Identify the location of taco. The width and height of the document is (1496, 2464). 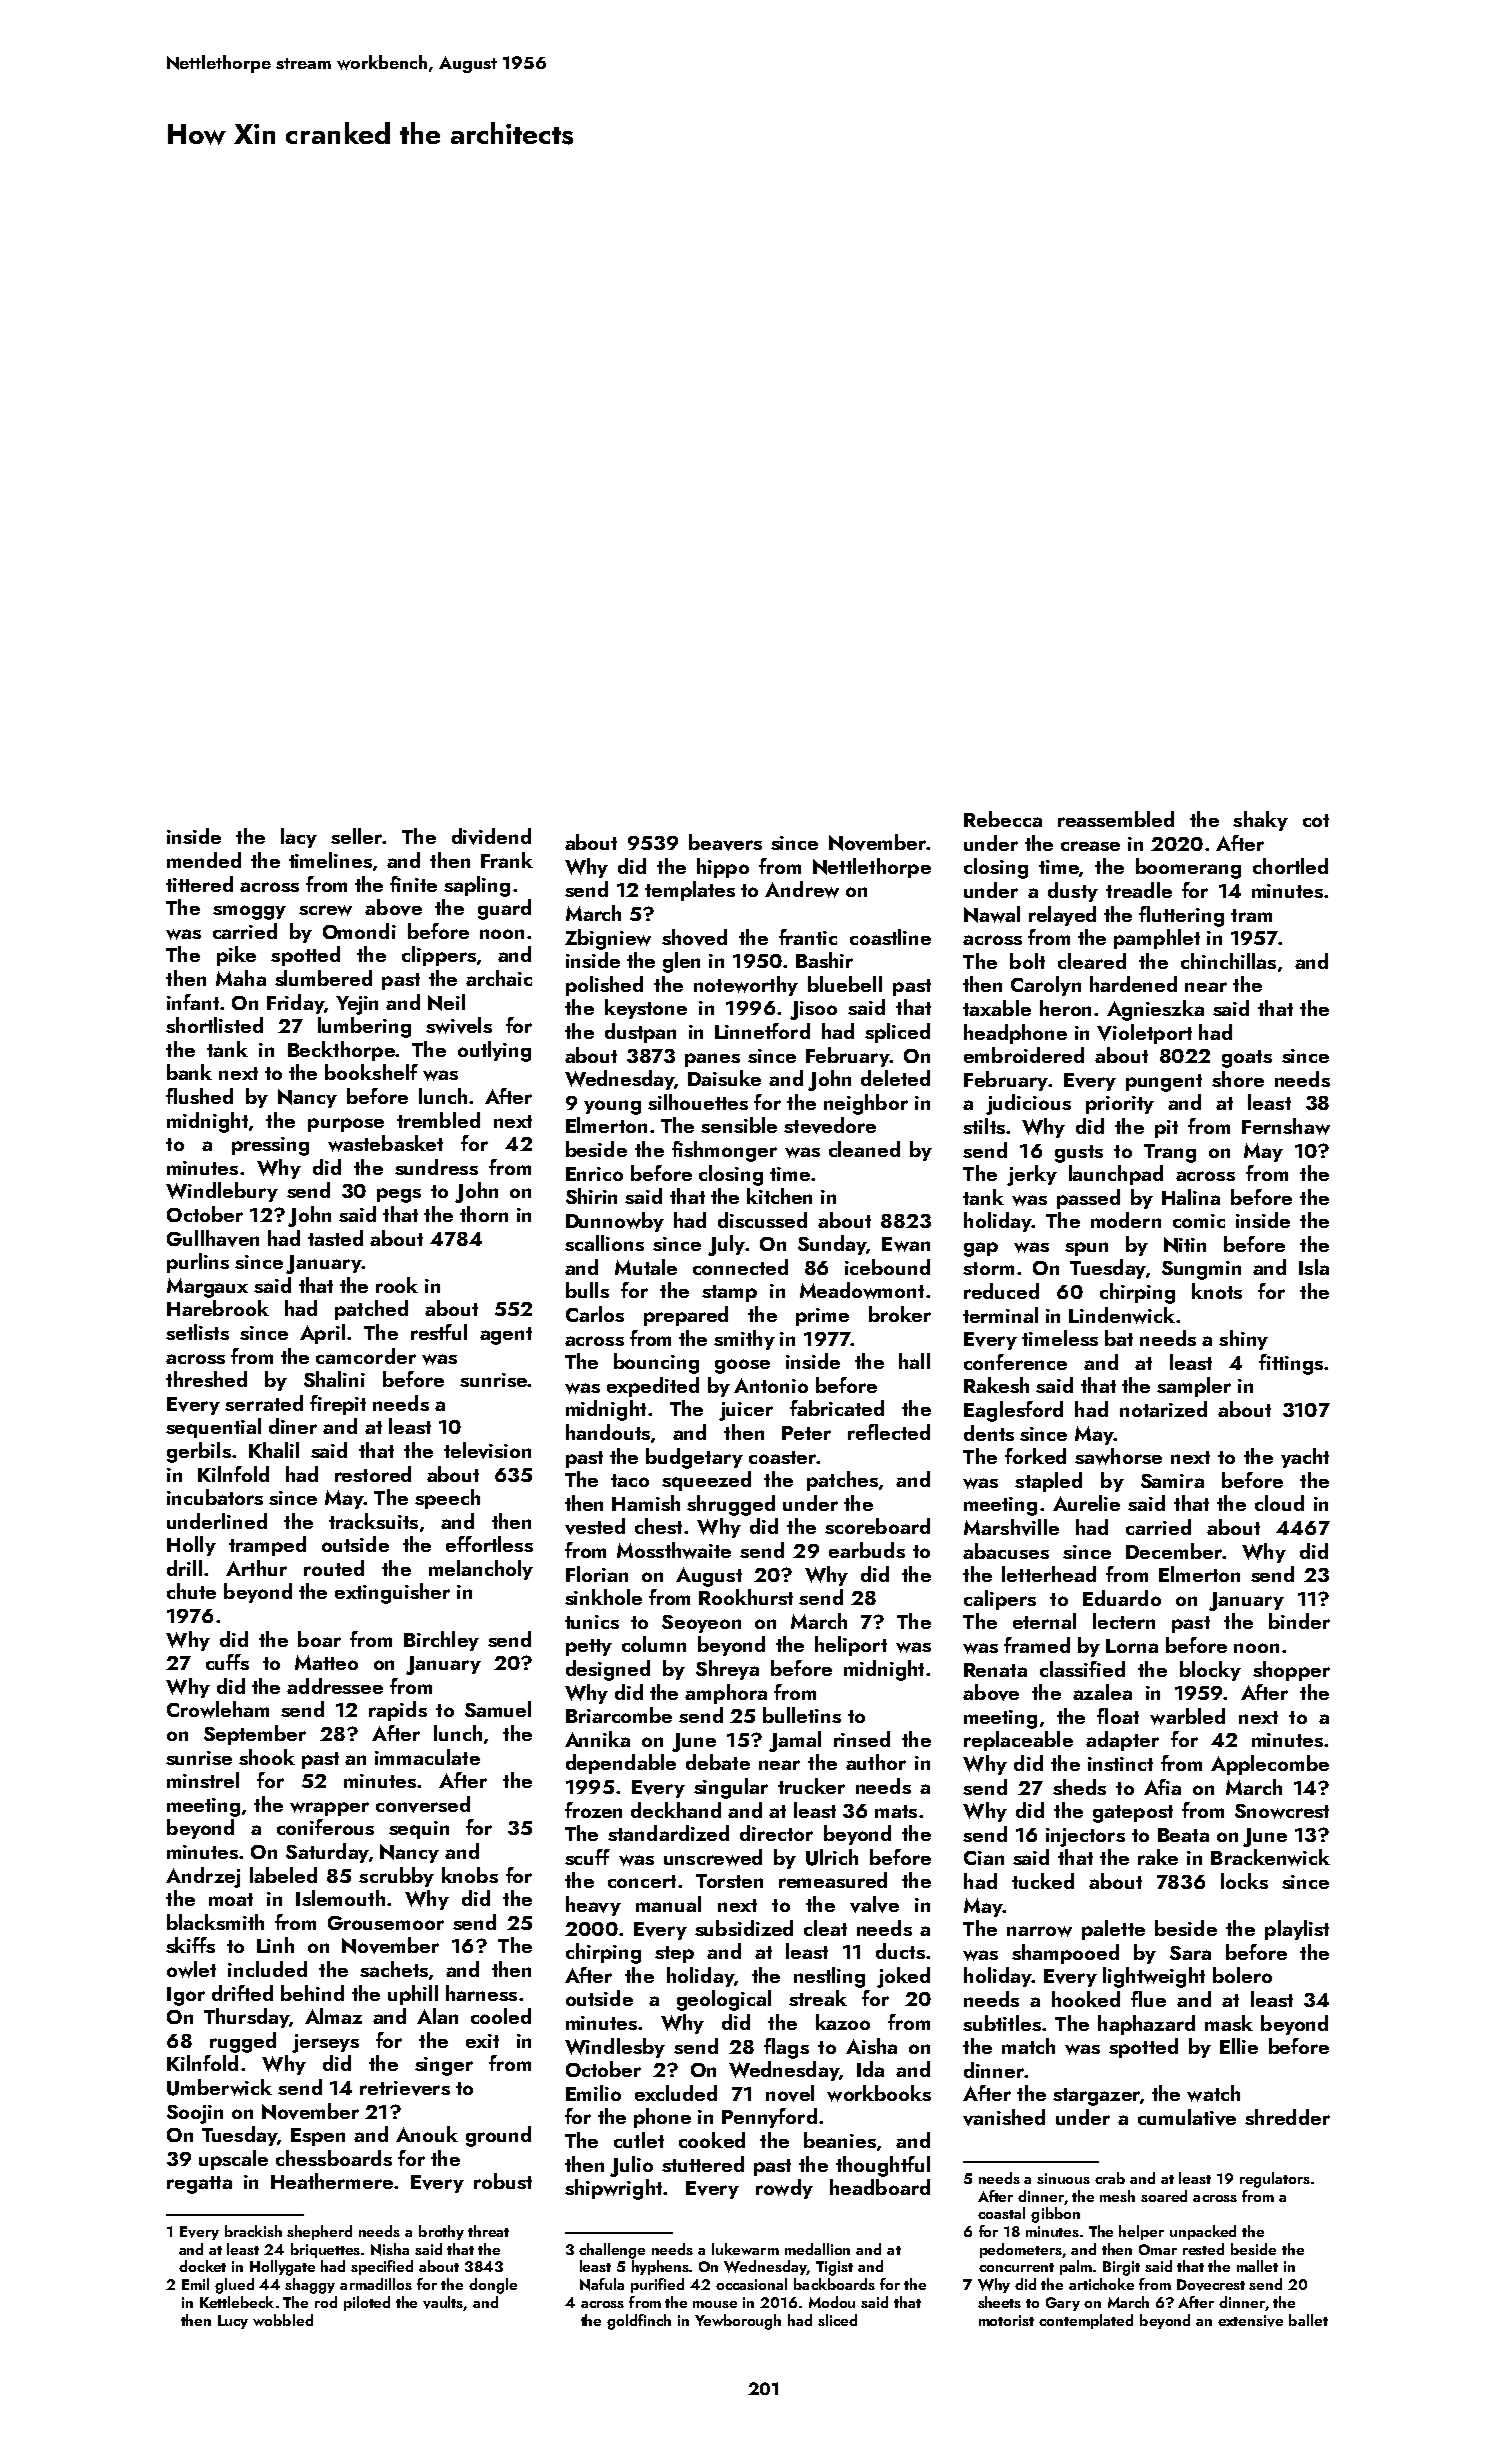
(630, 1480).
